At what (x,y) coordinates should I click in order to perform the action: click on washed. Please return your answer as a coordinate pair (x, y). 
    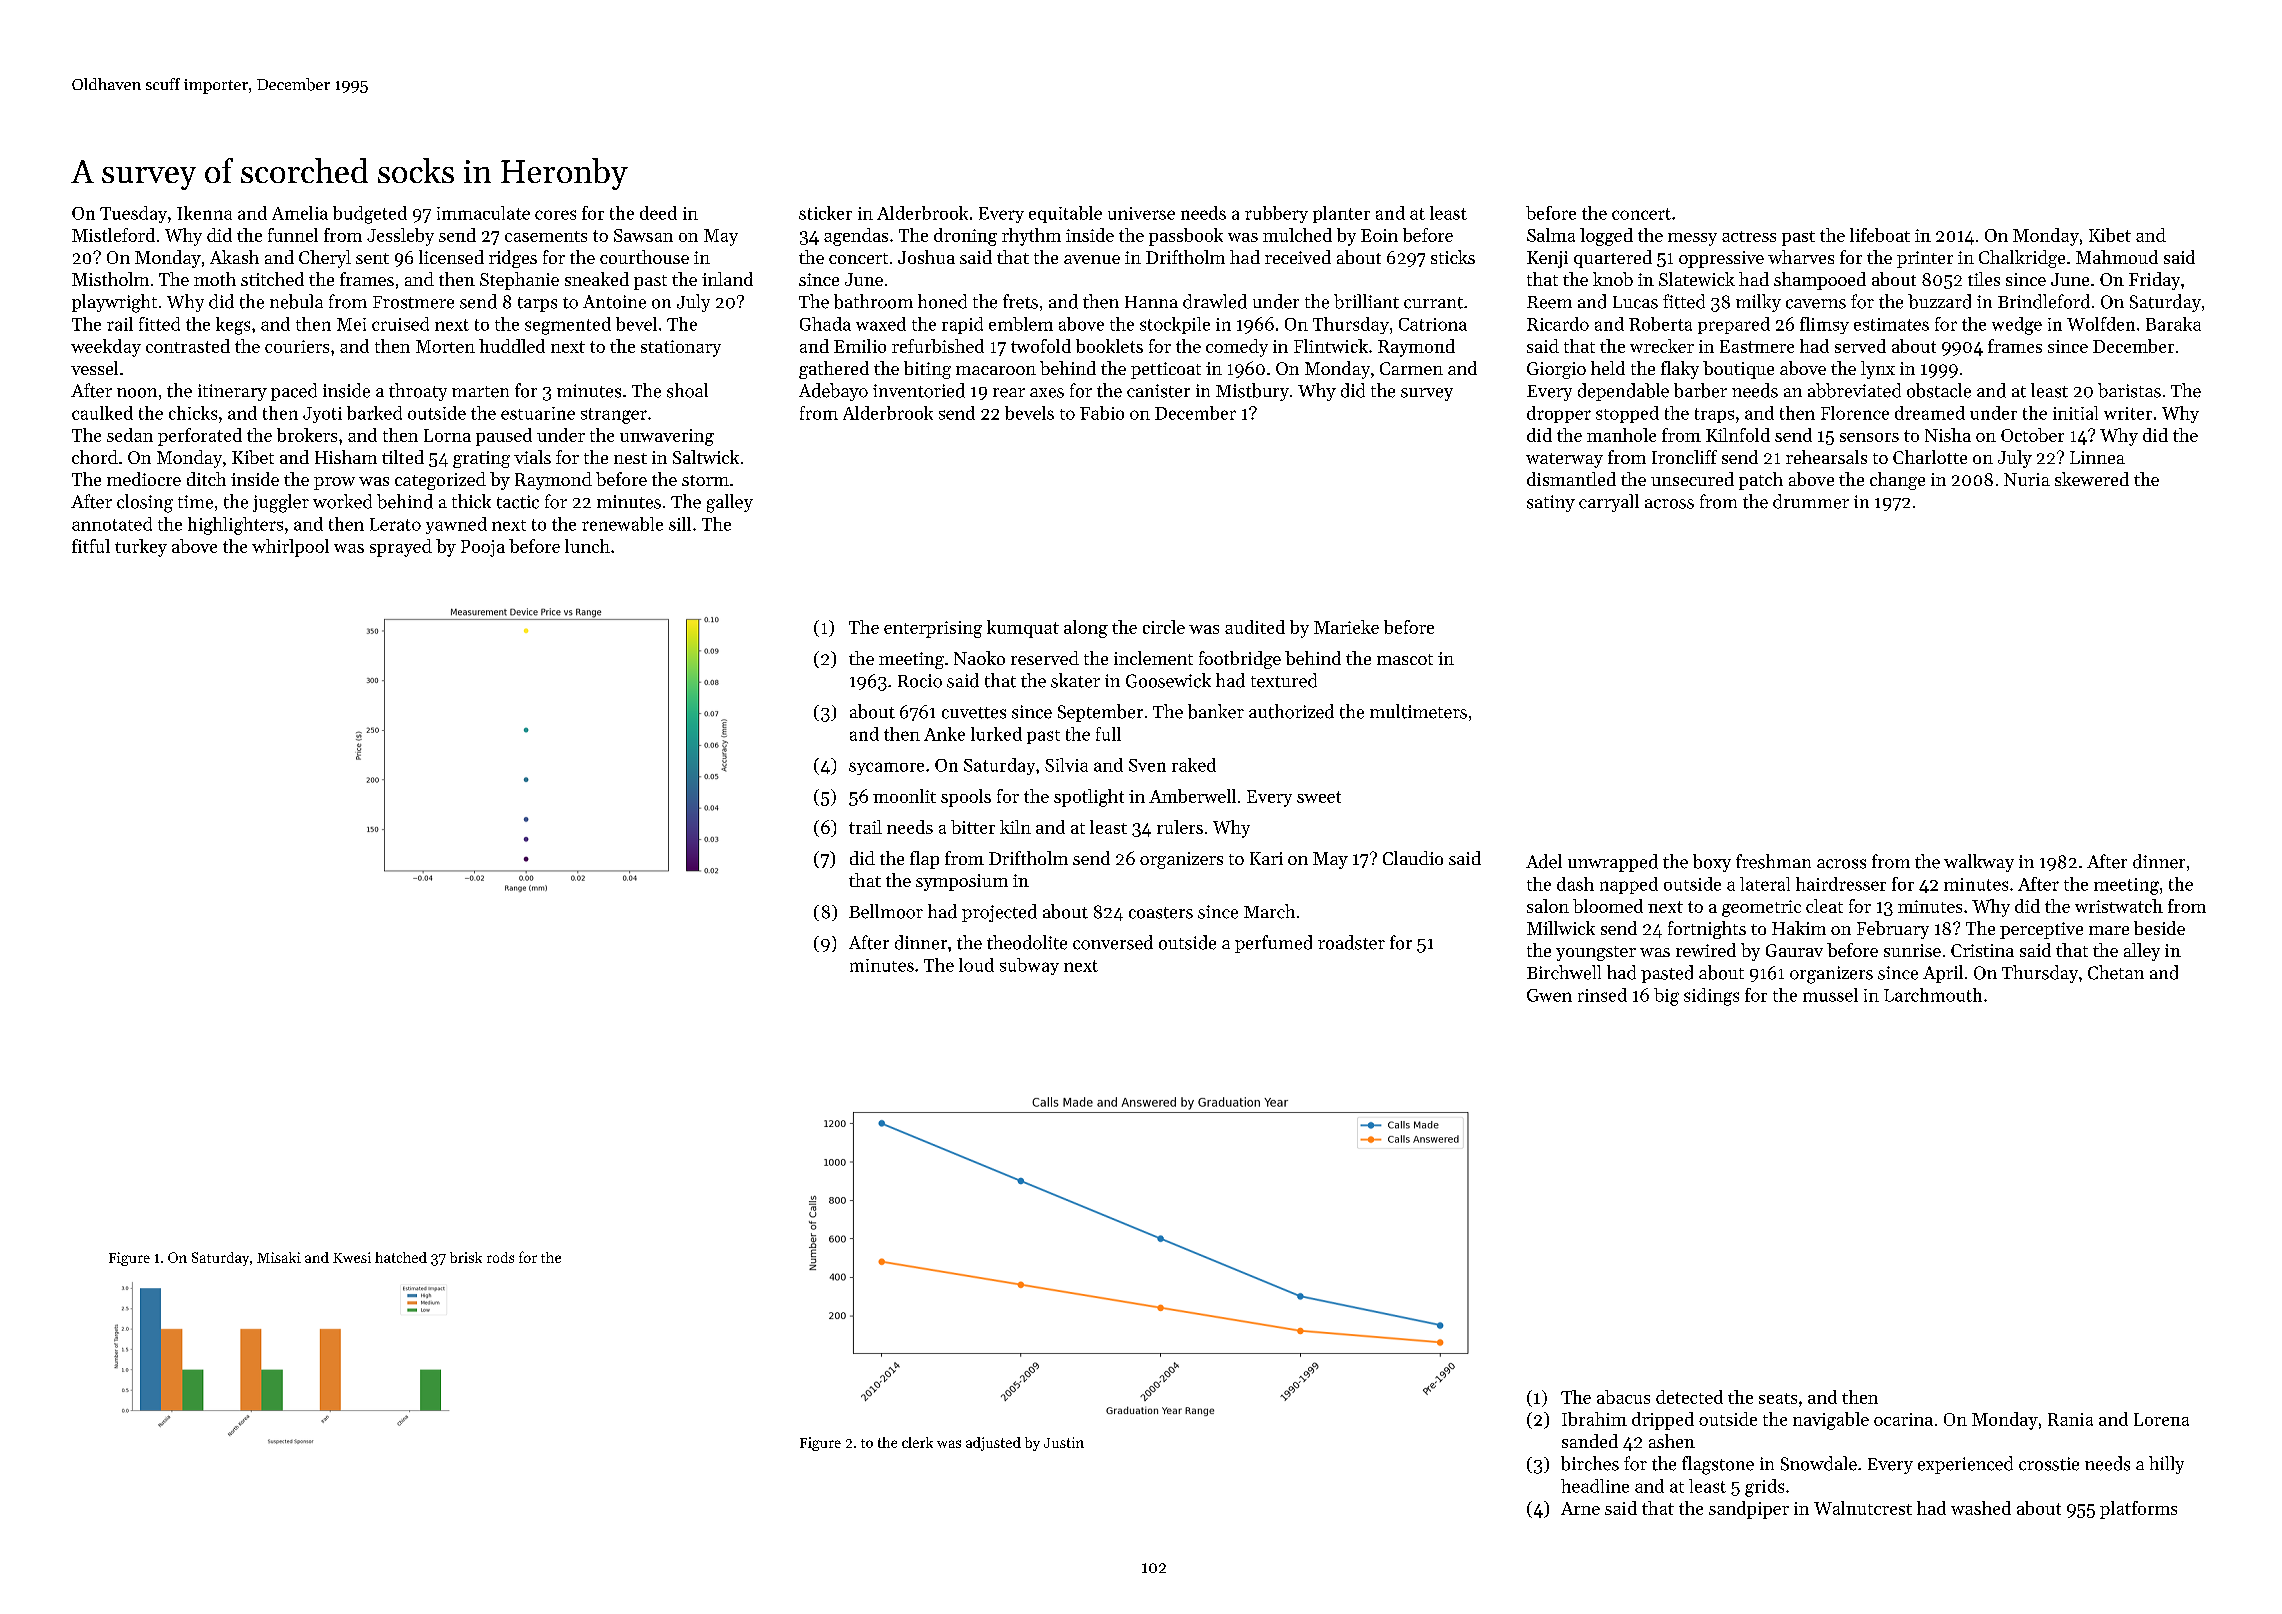
    Looking at the image, I should click on (1981, 1508).
